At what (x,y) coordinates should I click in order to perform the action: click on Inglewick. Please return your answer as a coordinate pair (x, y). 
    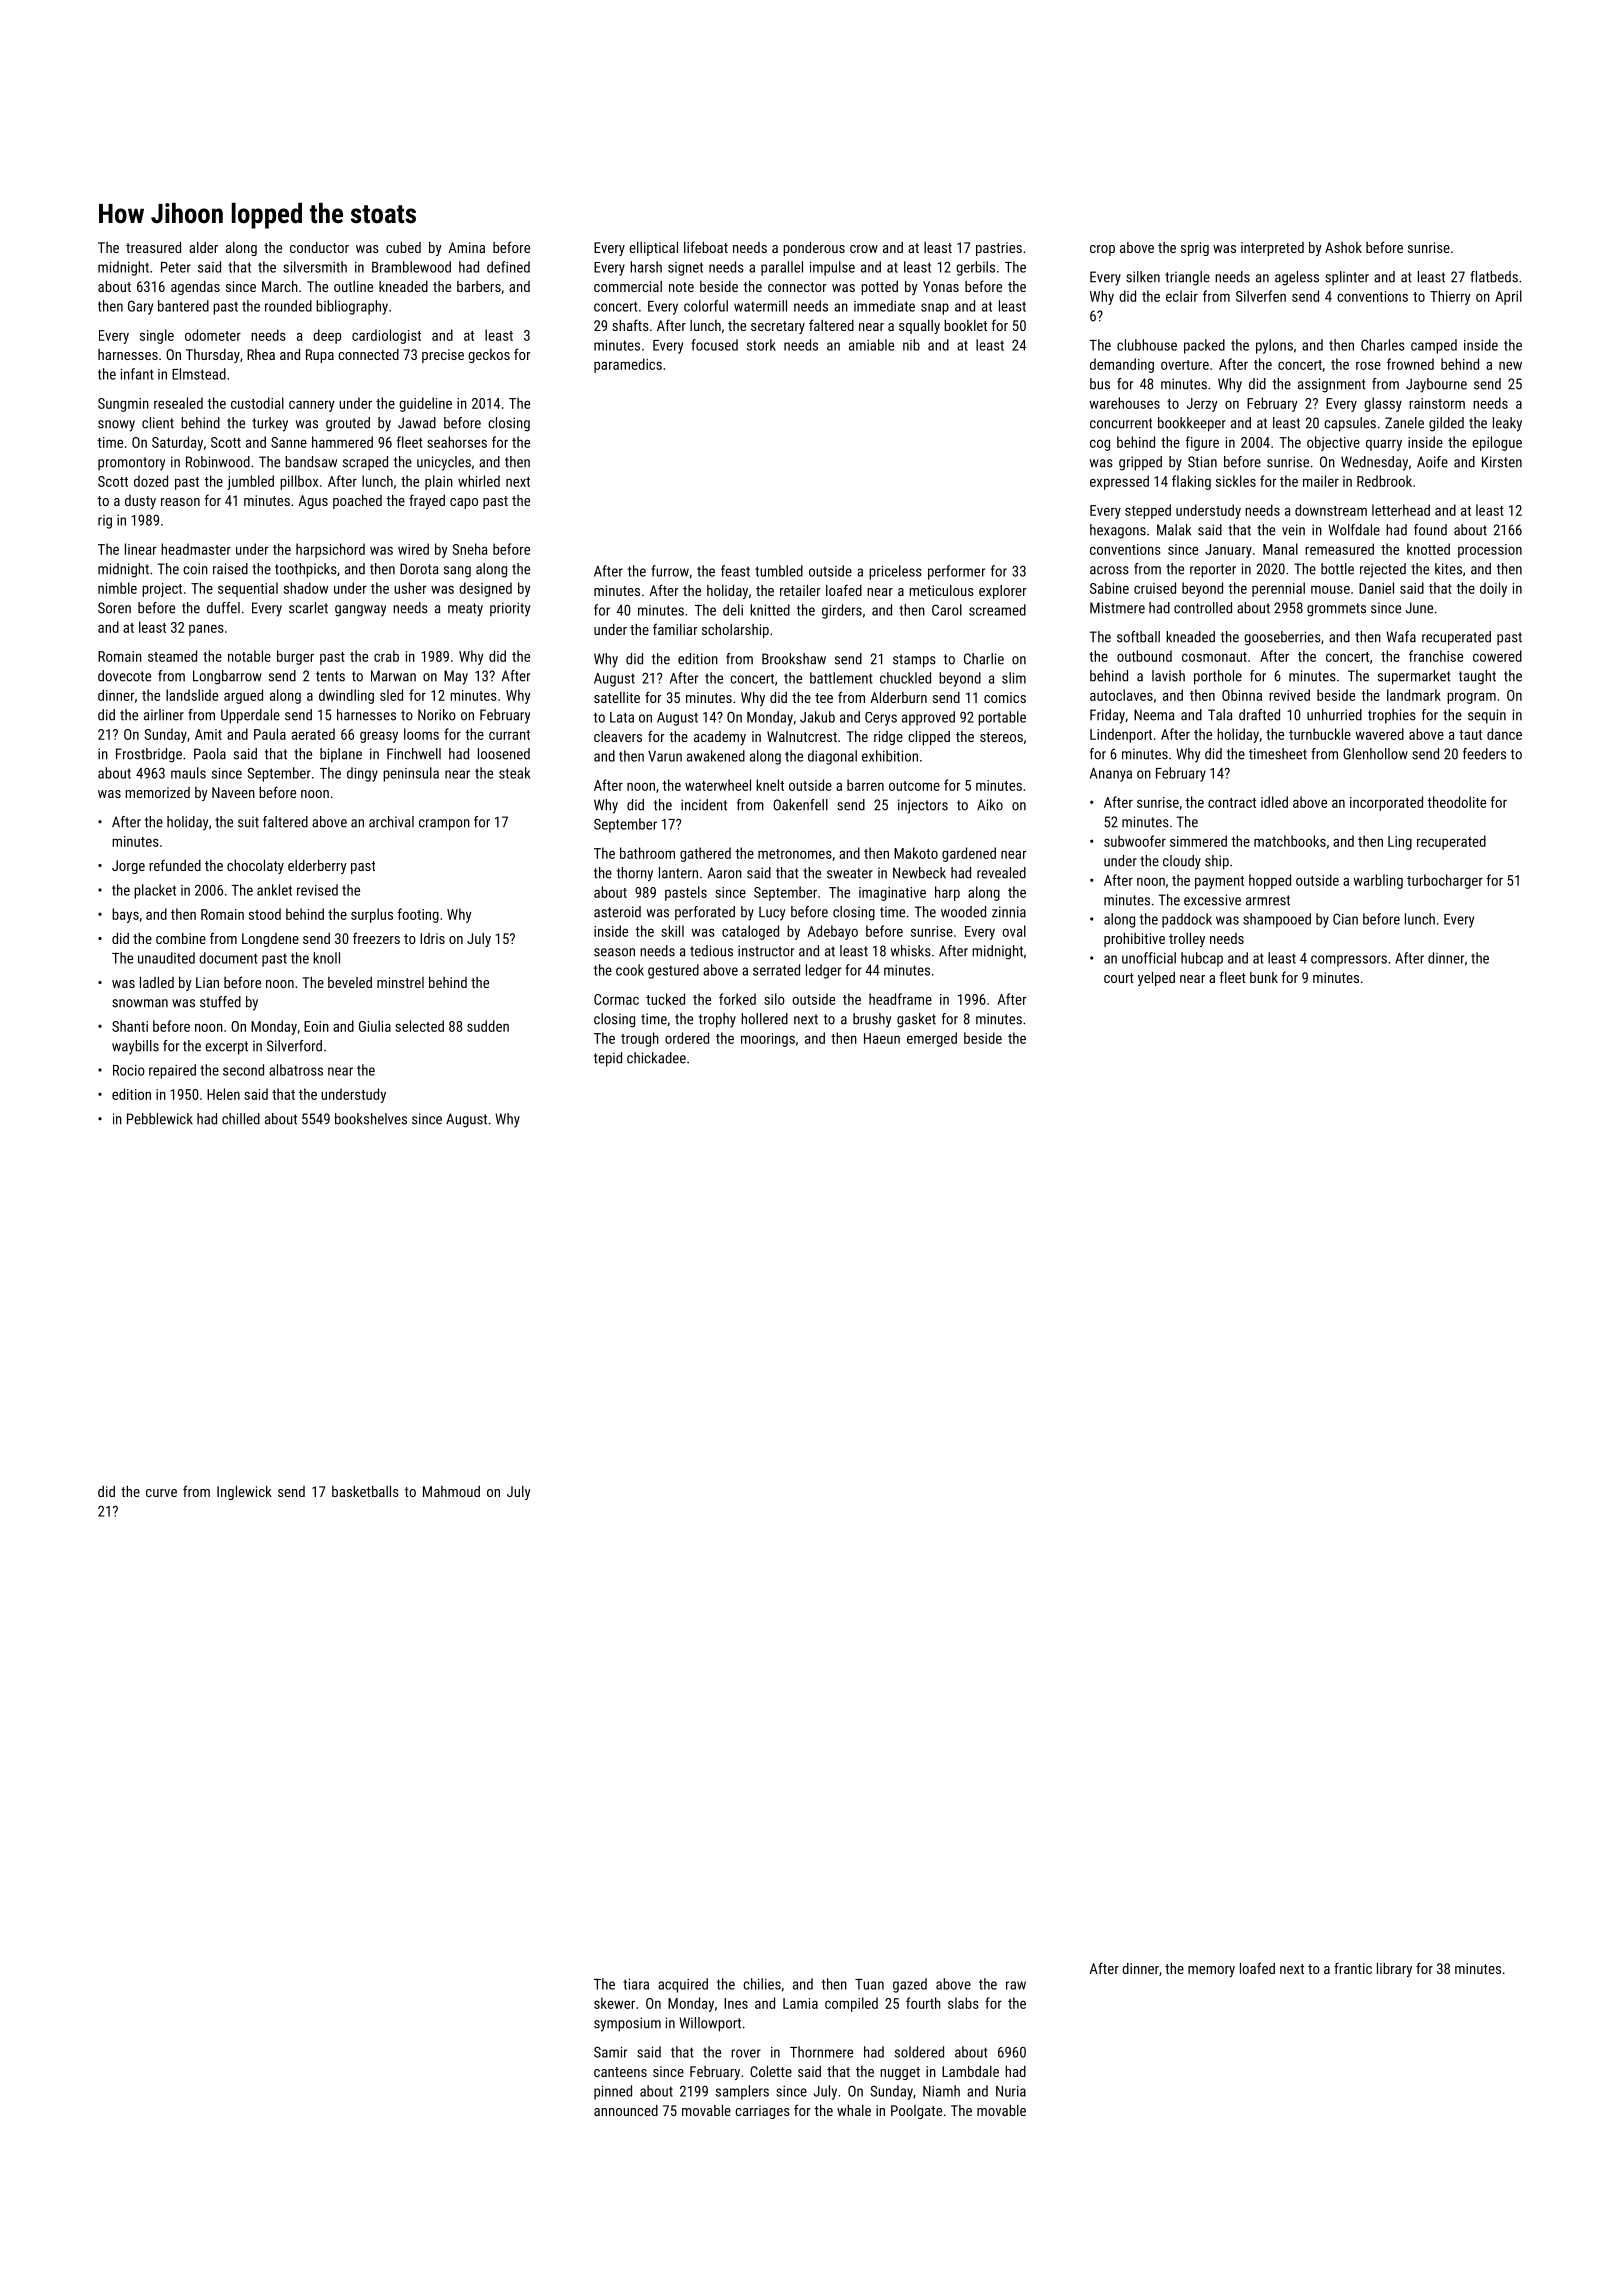
    Looking at the image, I should click on (244, 1493).
